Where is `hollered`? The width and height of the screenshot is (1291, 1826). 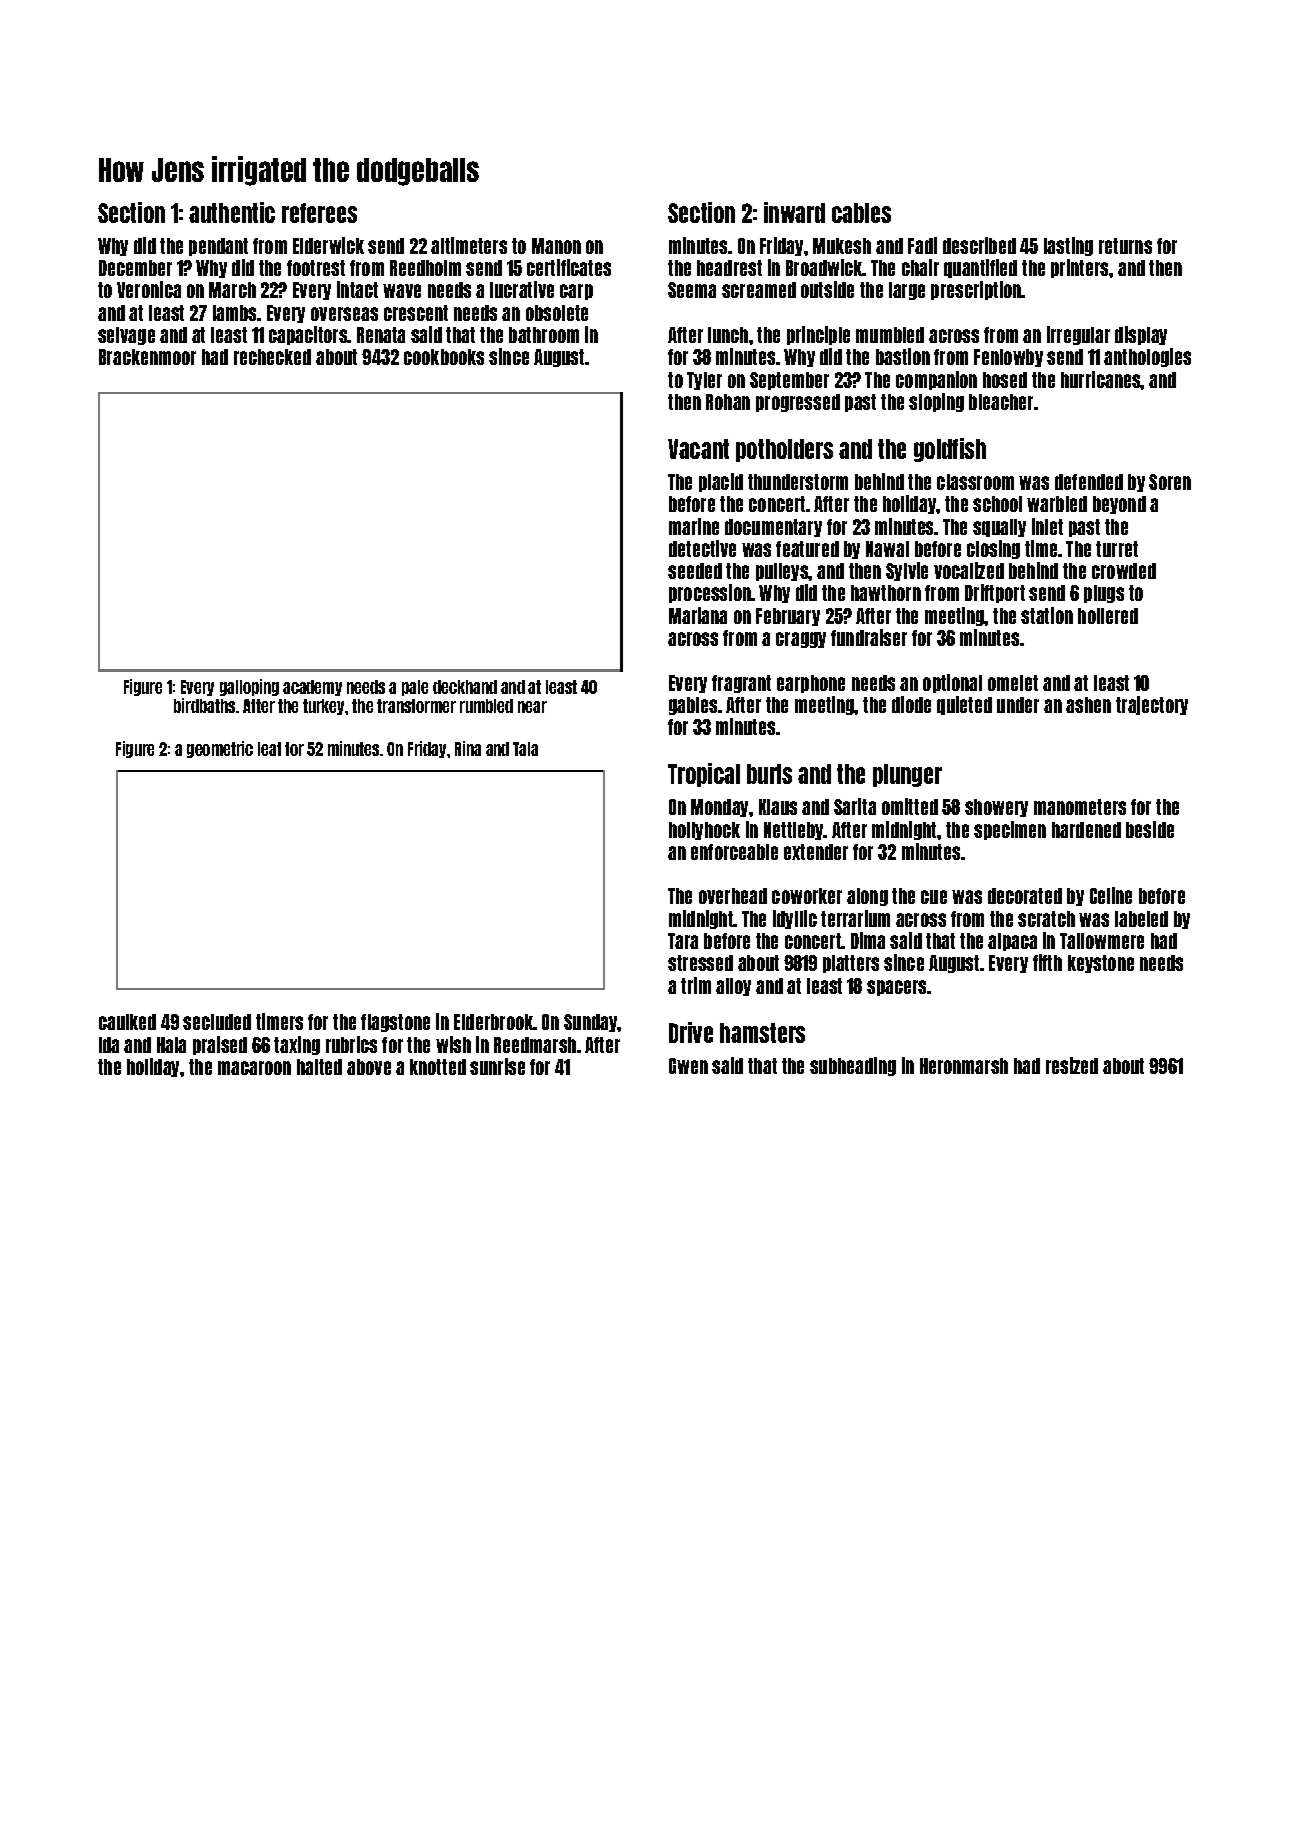 hollered is located at coordinates (1108, 616).
